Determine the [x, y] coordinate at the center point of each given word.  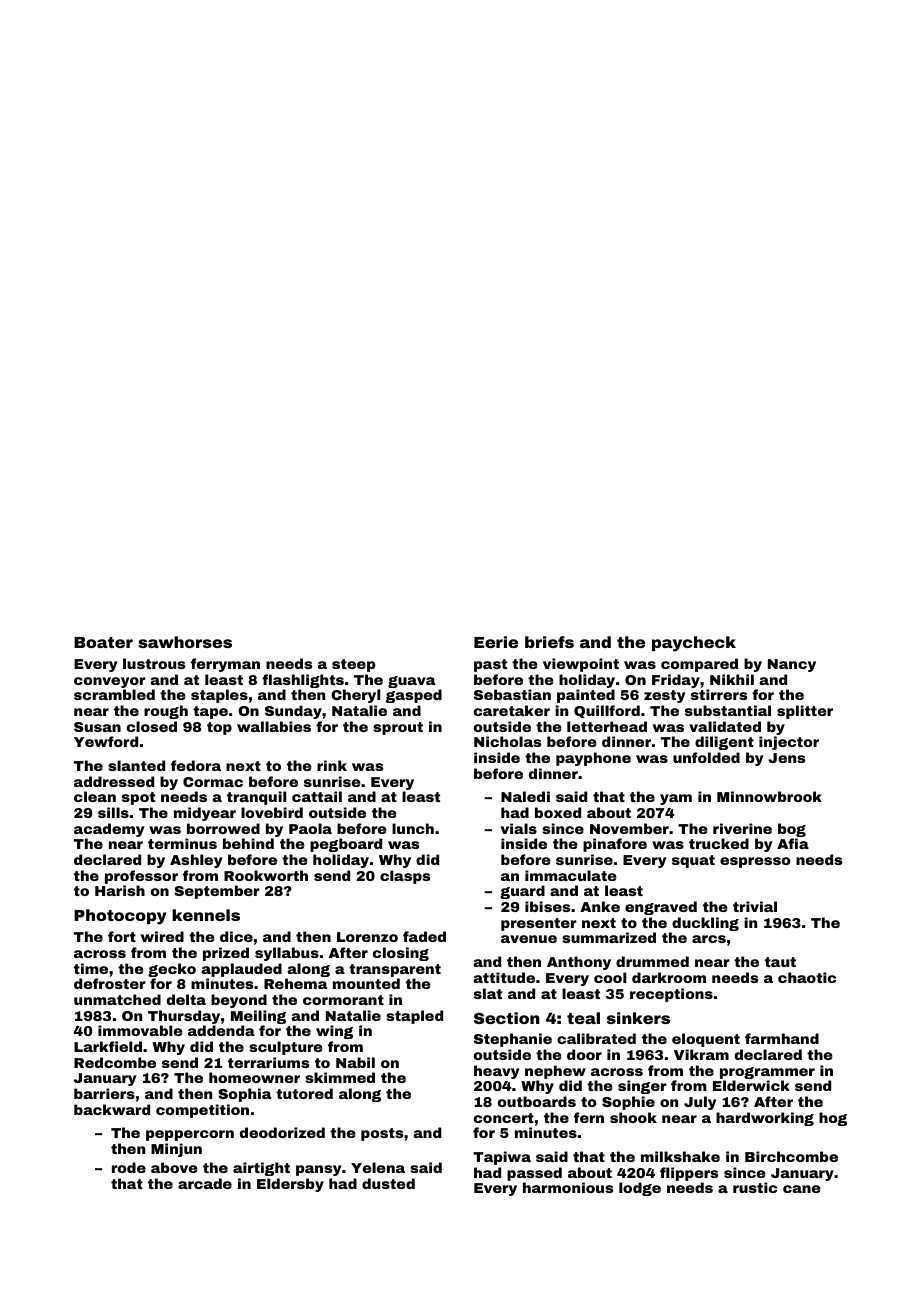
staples [219, 696]
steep [354, 665]
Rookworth [266, 875]
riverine [742, 828]
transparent [395, 970]
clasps [405, 877]
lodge [640, 1189]
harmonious [568, 1187]
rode [129, 1167]
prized [226, 954]
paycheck [694, 644]
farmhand [782, 1038]
